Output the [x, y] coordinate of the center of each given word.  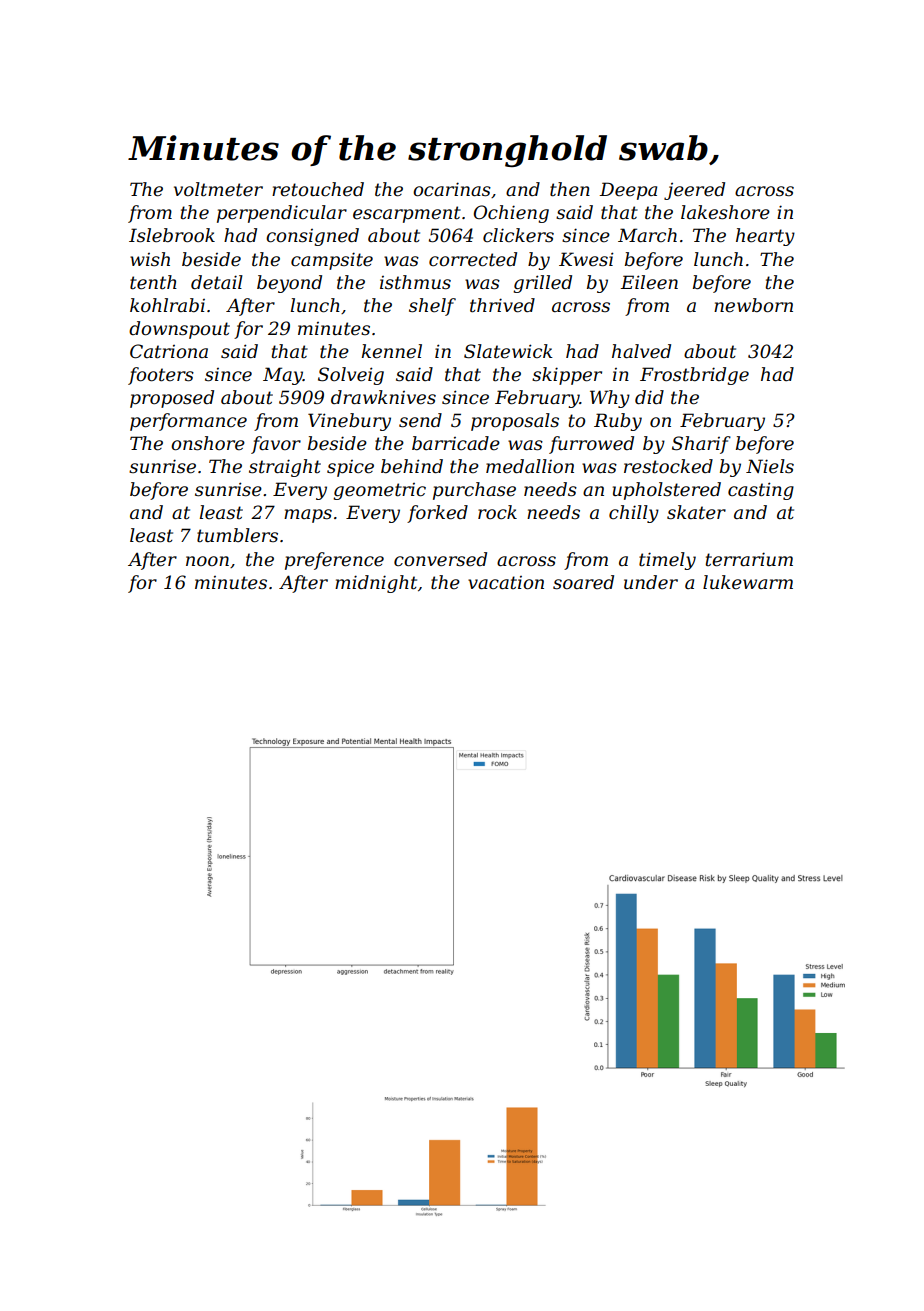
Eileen [649, 282]
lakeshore [725, 212]
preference [334, 561]
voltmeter [218, 189]
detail [217, 282]
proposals [515, 422]
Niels [770, 466]
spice [350, 468]
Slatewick [508, 351]
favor [276, 445]
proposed [172, 399]
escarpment [407, 214]
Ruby [618, 422]
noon [207, 561]
